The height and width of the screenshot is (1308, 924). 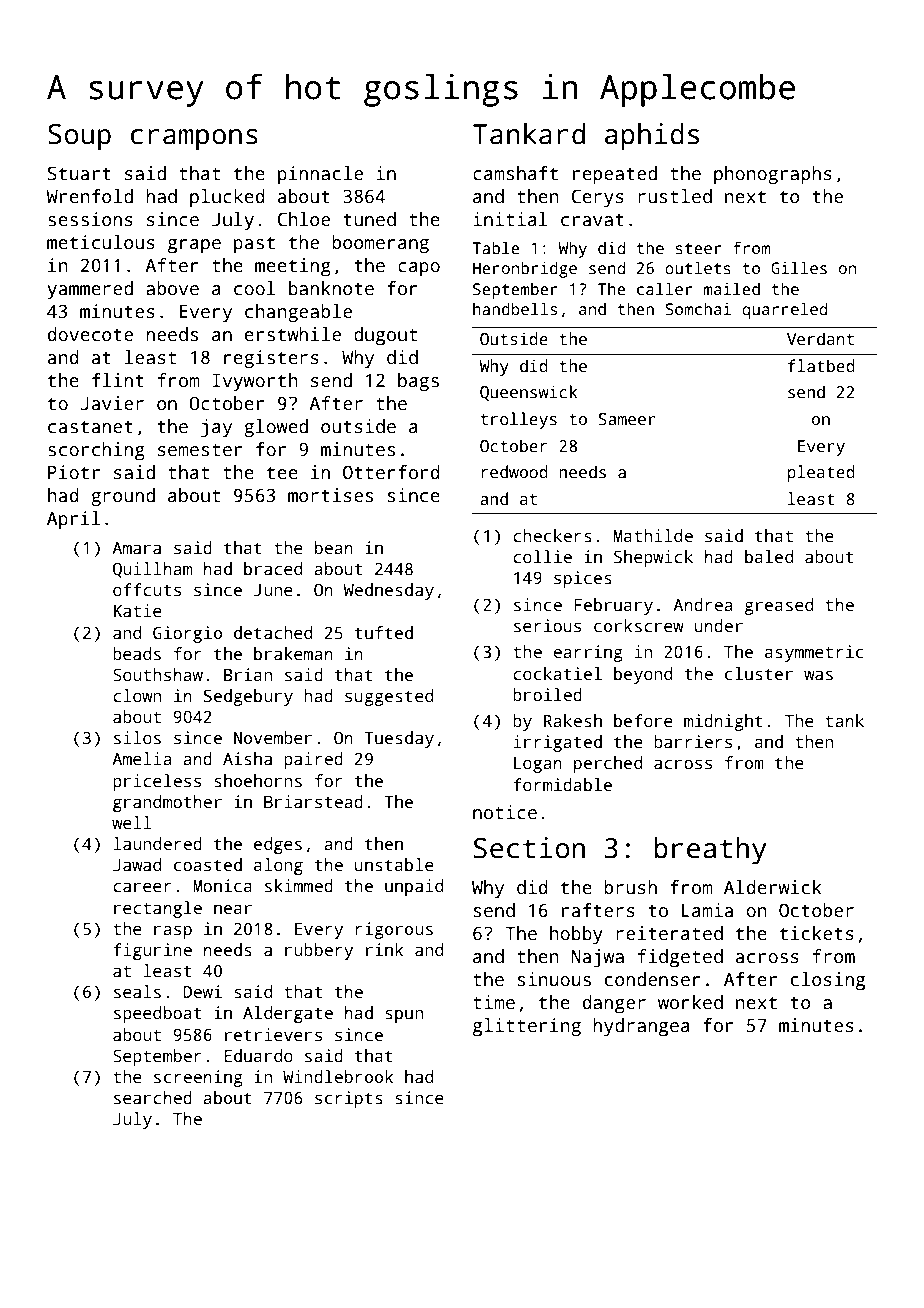 I want to click on midnight, so click(x=723, y=722).
